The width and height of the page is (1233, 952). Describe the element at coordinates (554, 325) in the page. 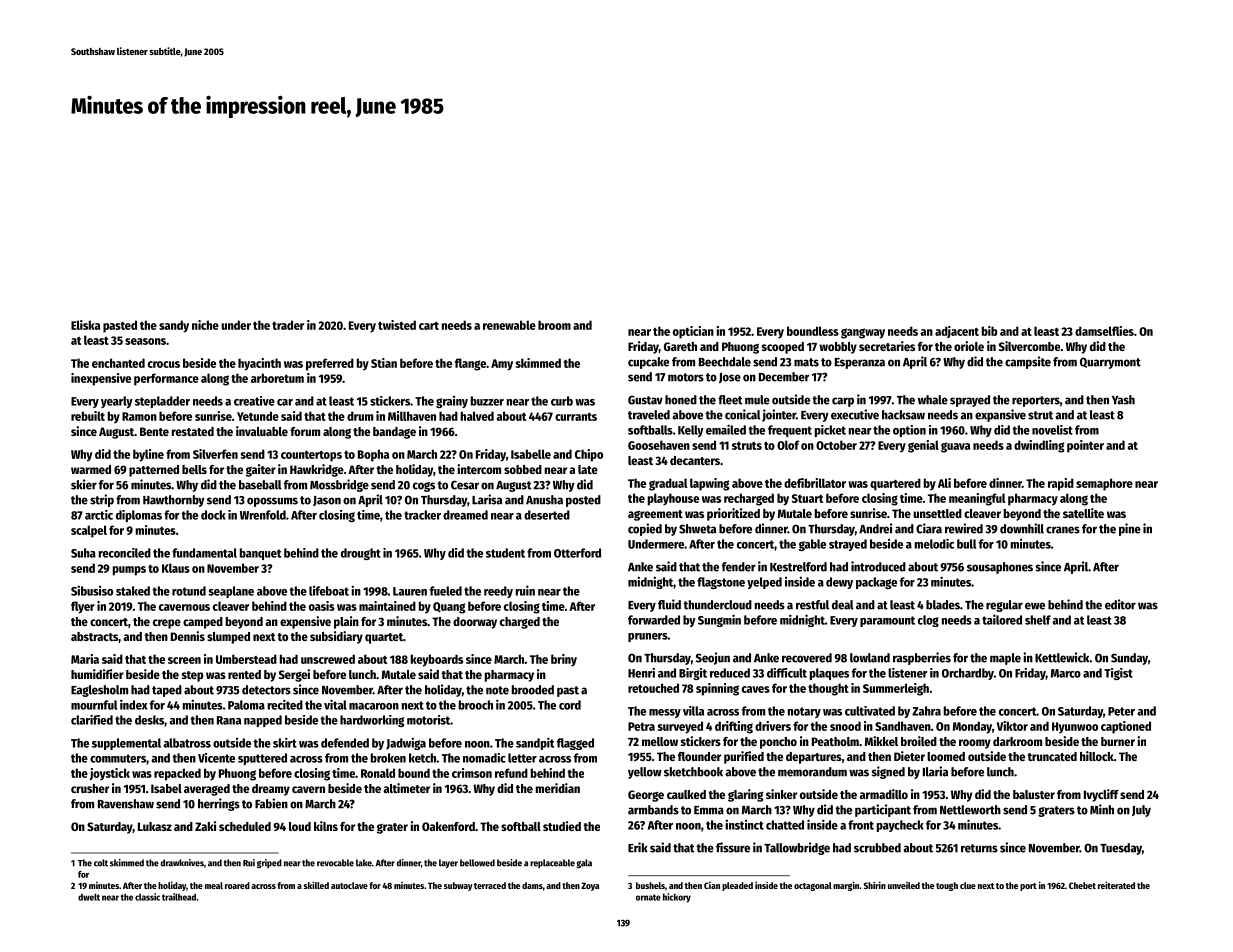

I see `broom` at that location.
